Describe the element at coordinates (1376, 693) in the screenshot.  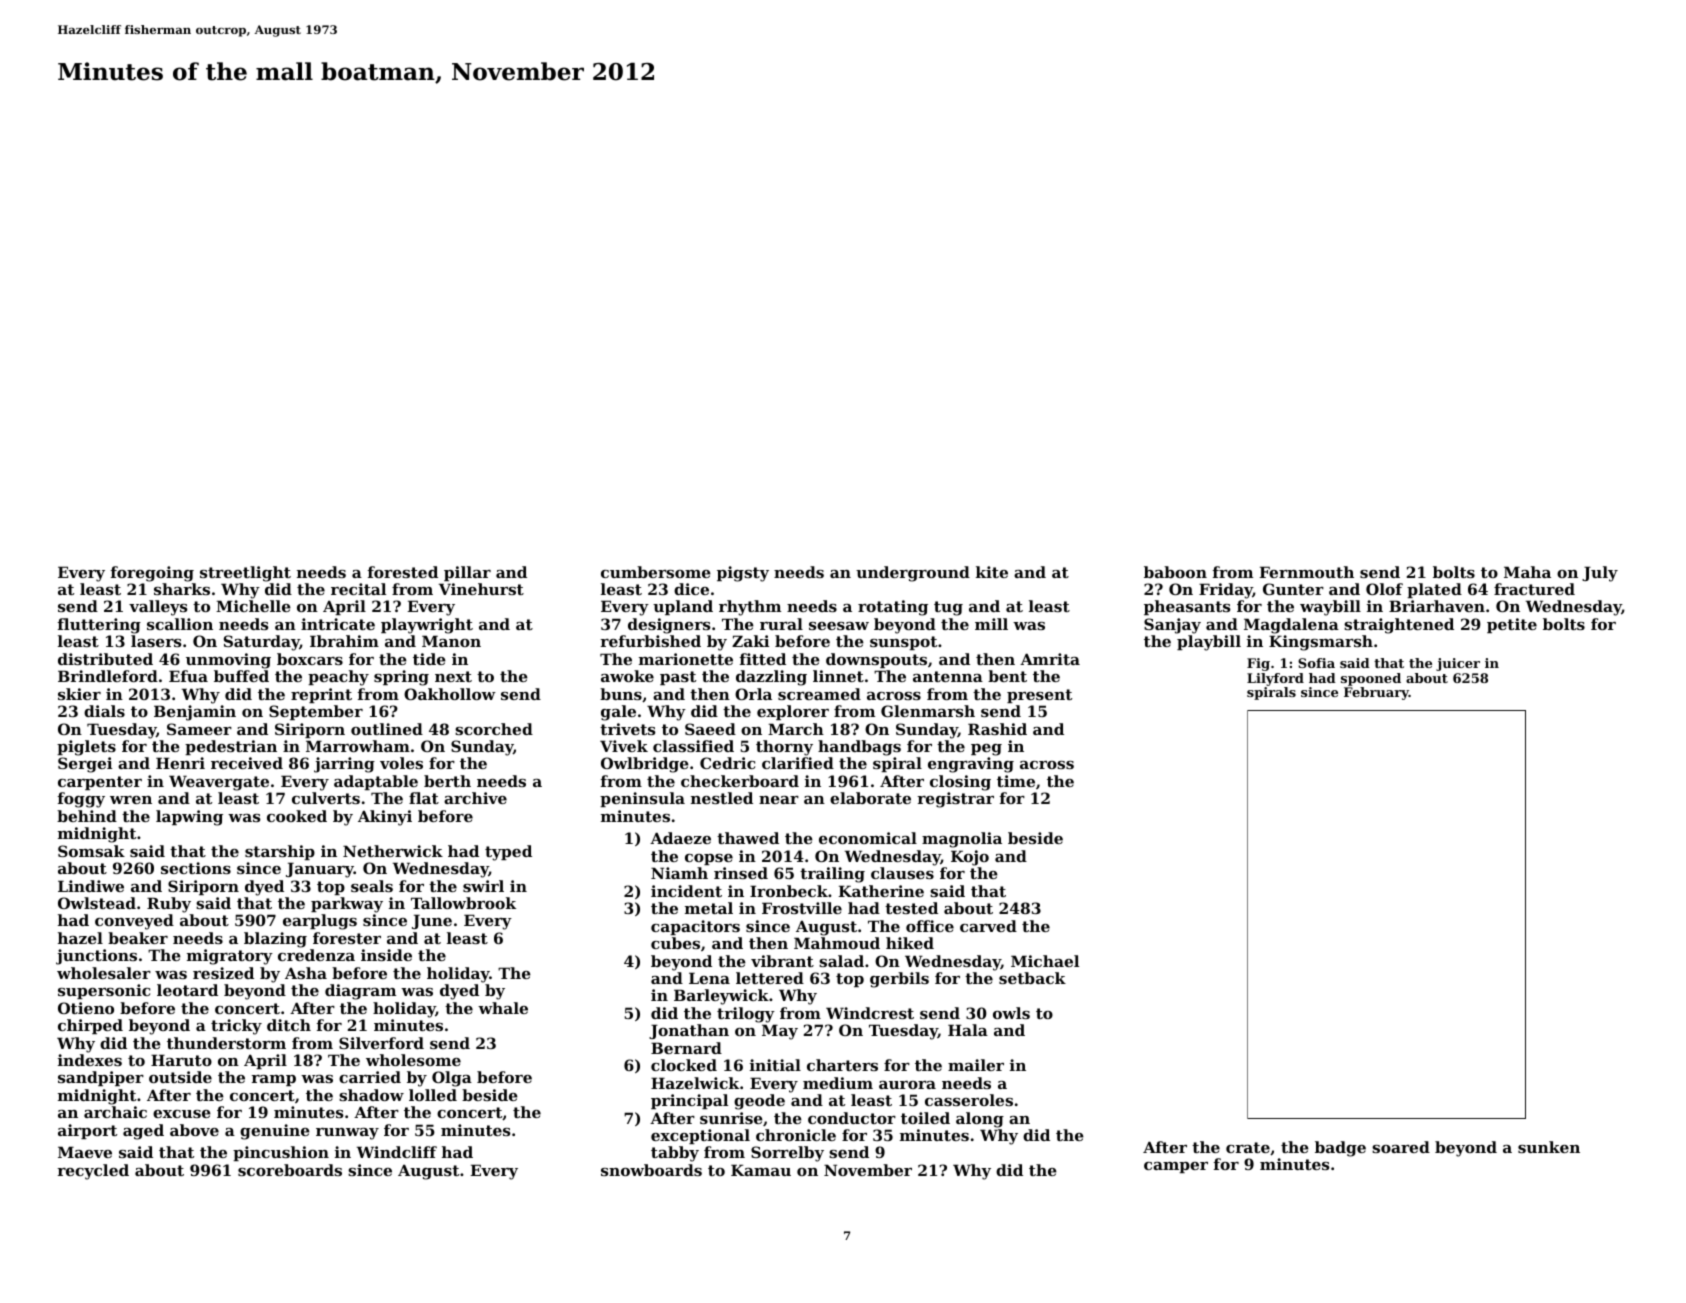
I see `February` at that location.
